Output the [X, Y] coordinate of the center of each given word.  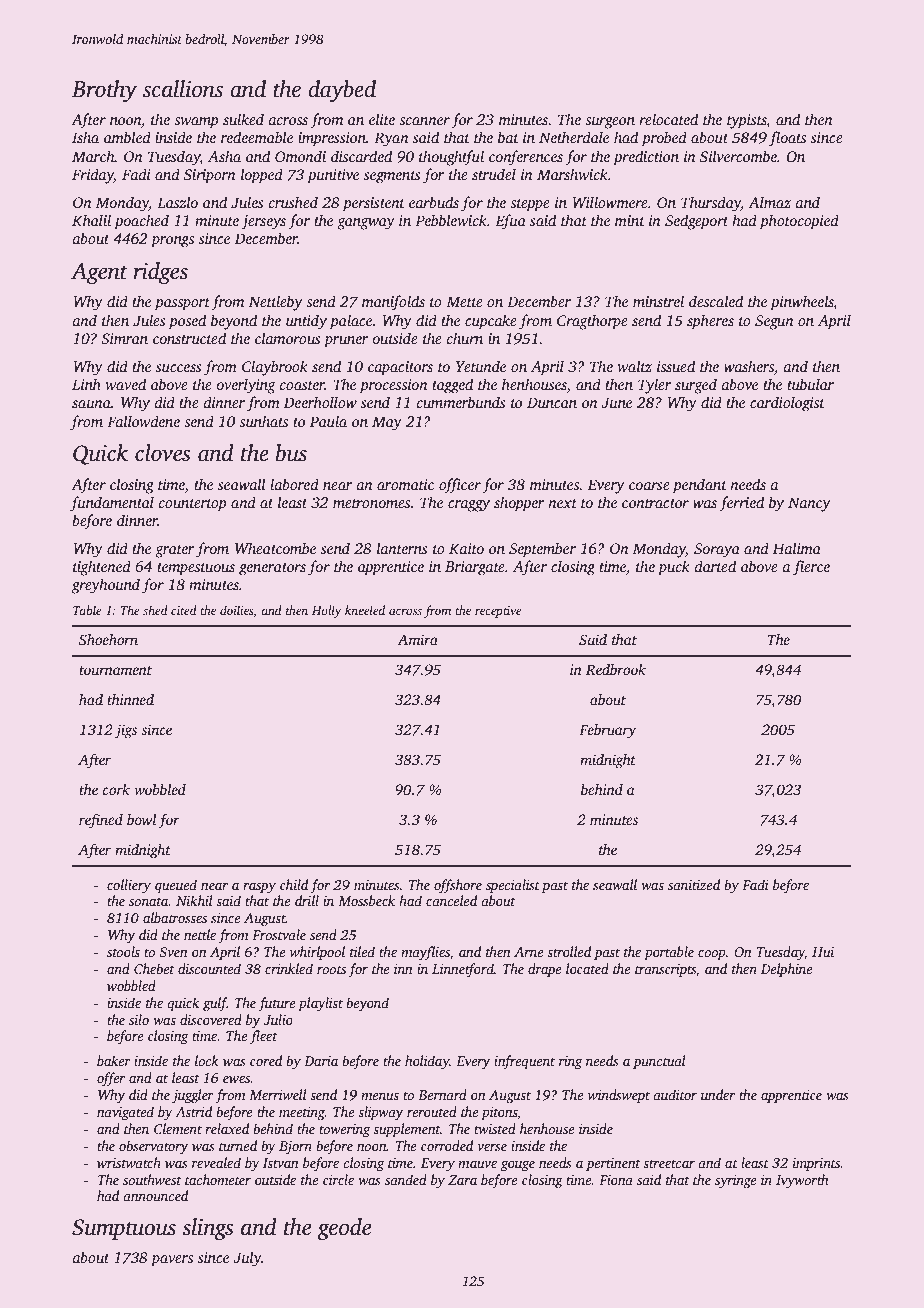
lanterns [402, 548]
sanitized [694, 884]
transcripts [665, 970]
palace [351, 322]
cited [184, 610]
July [247, 1259]
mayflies [425, 953]
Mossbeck [366, 900]
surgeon [610, 123]
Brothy [104, 91]
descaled [716, 301]
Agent [99, 273]
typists [747, 121]
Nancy [809, 504]
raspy [259, 888]
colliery [129, 886]
